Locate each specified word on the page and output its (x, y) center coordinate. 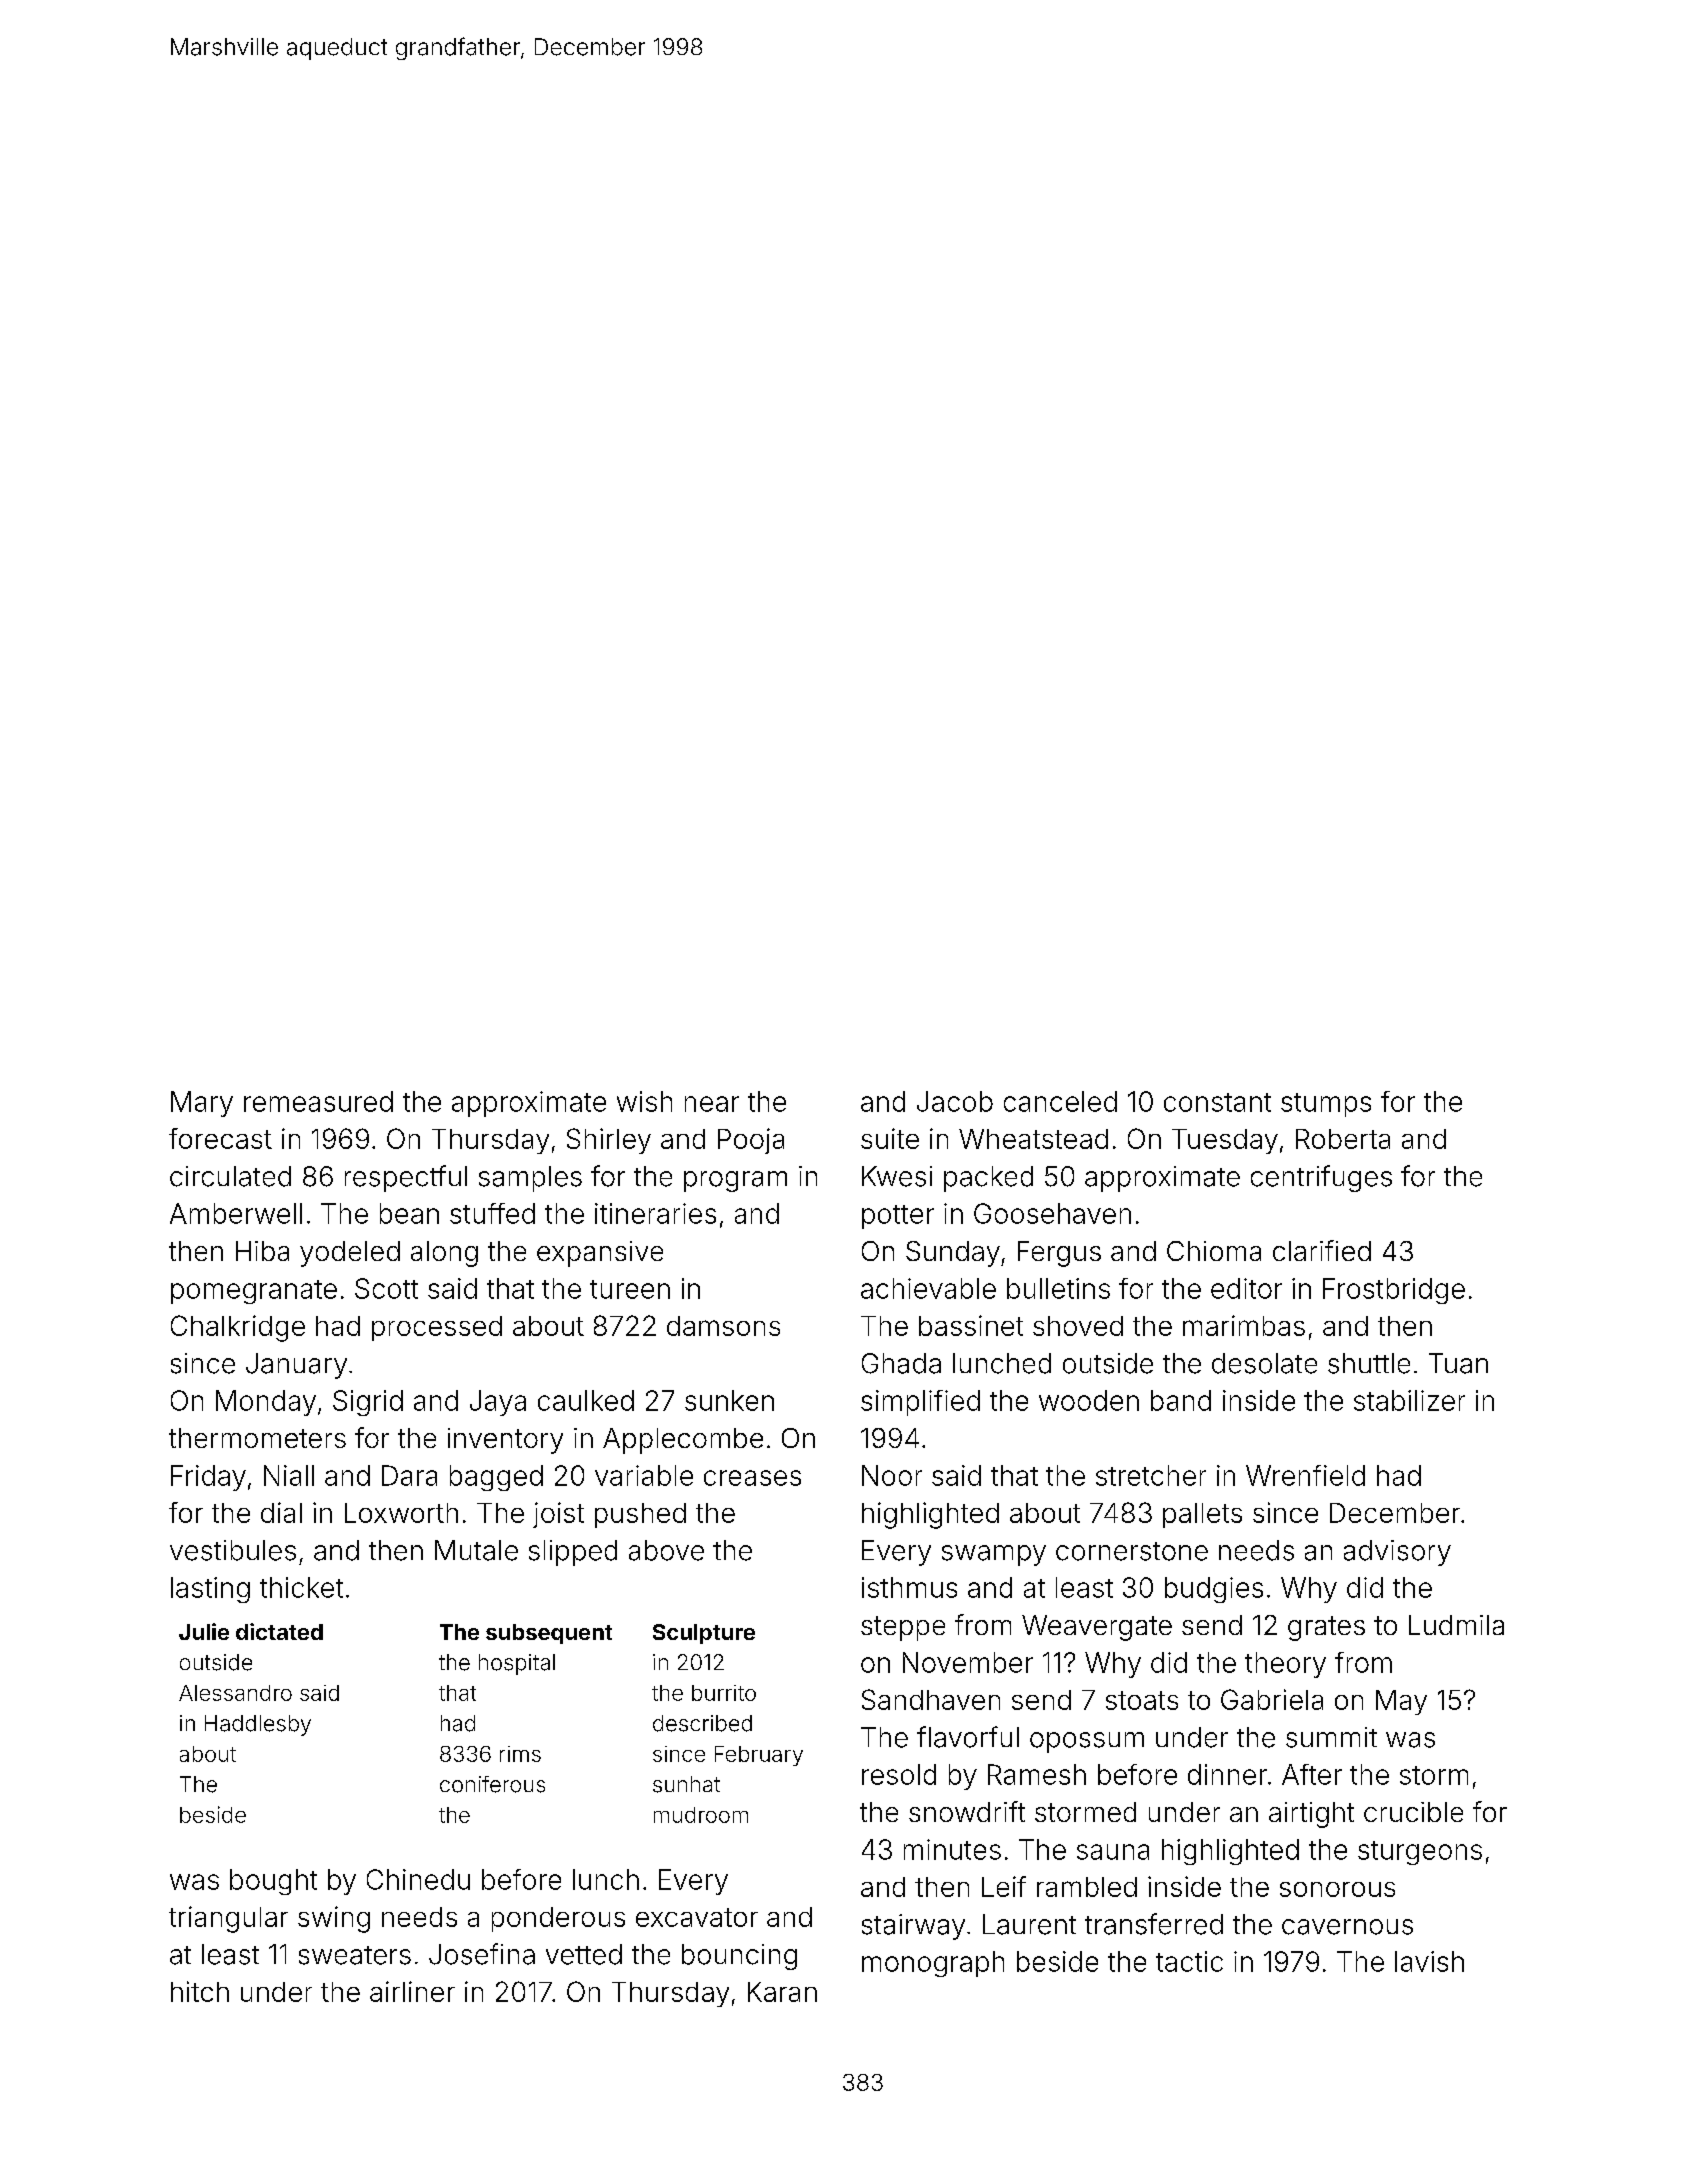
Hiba (262, 1251)
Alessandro (235, 1693)
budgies (1214, 1590)
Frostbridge (1394, 1291)
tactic (1189, 1961)
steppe (903, 1628)
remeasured (318, 1101)
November (968, 1662)
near (712, 1104)
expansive (600, 1254)
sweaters (355, 1955)
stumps (1326, 1105)
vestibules (233, 1550)
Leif (1004, 1886)
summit (1331, 1737)
